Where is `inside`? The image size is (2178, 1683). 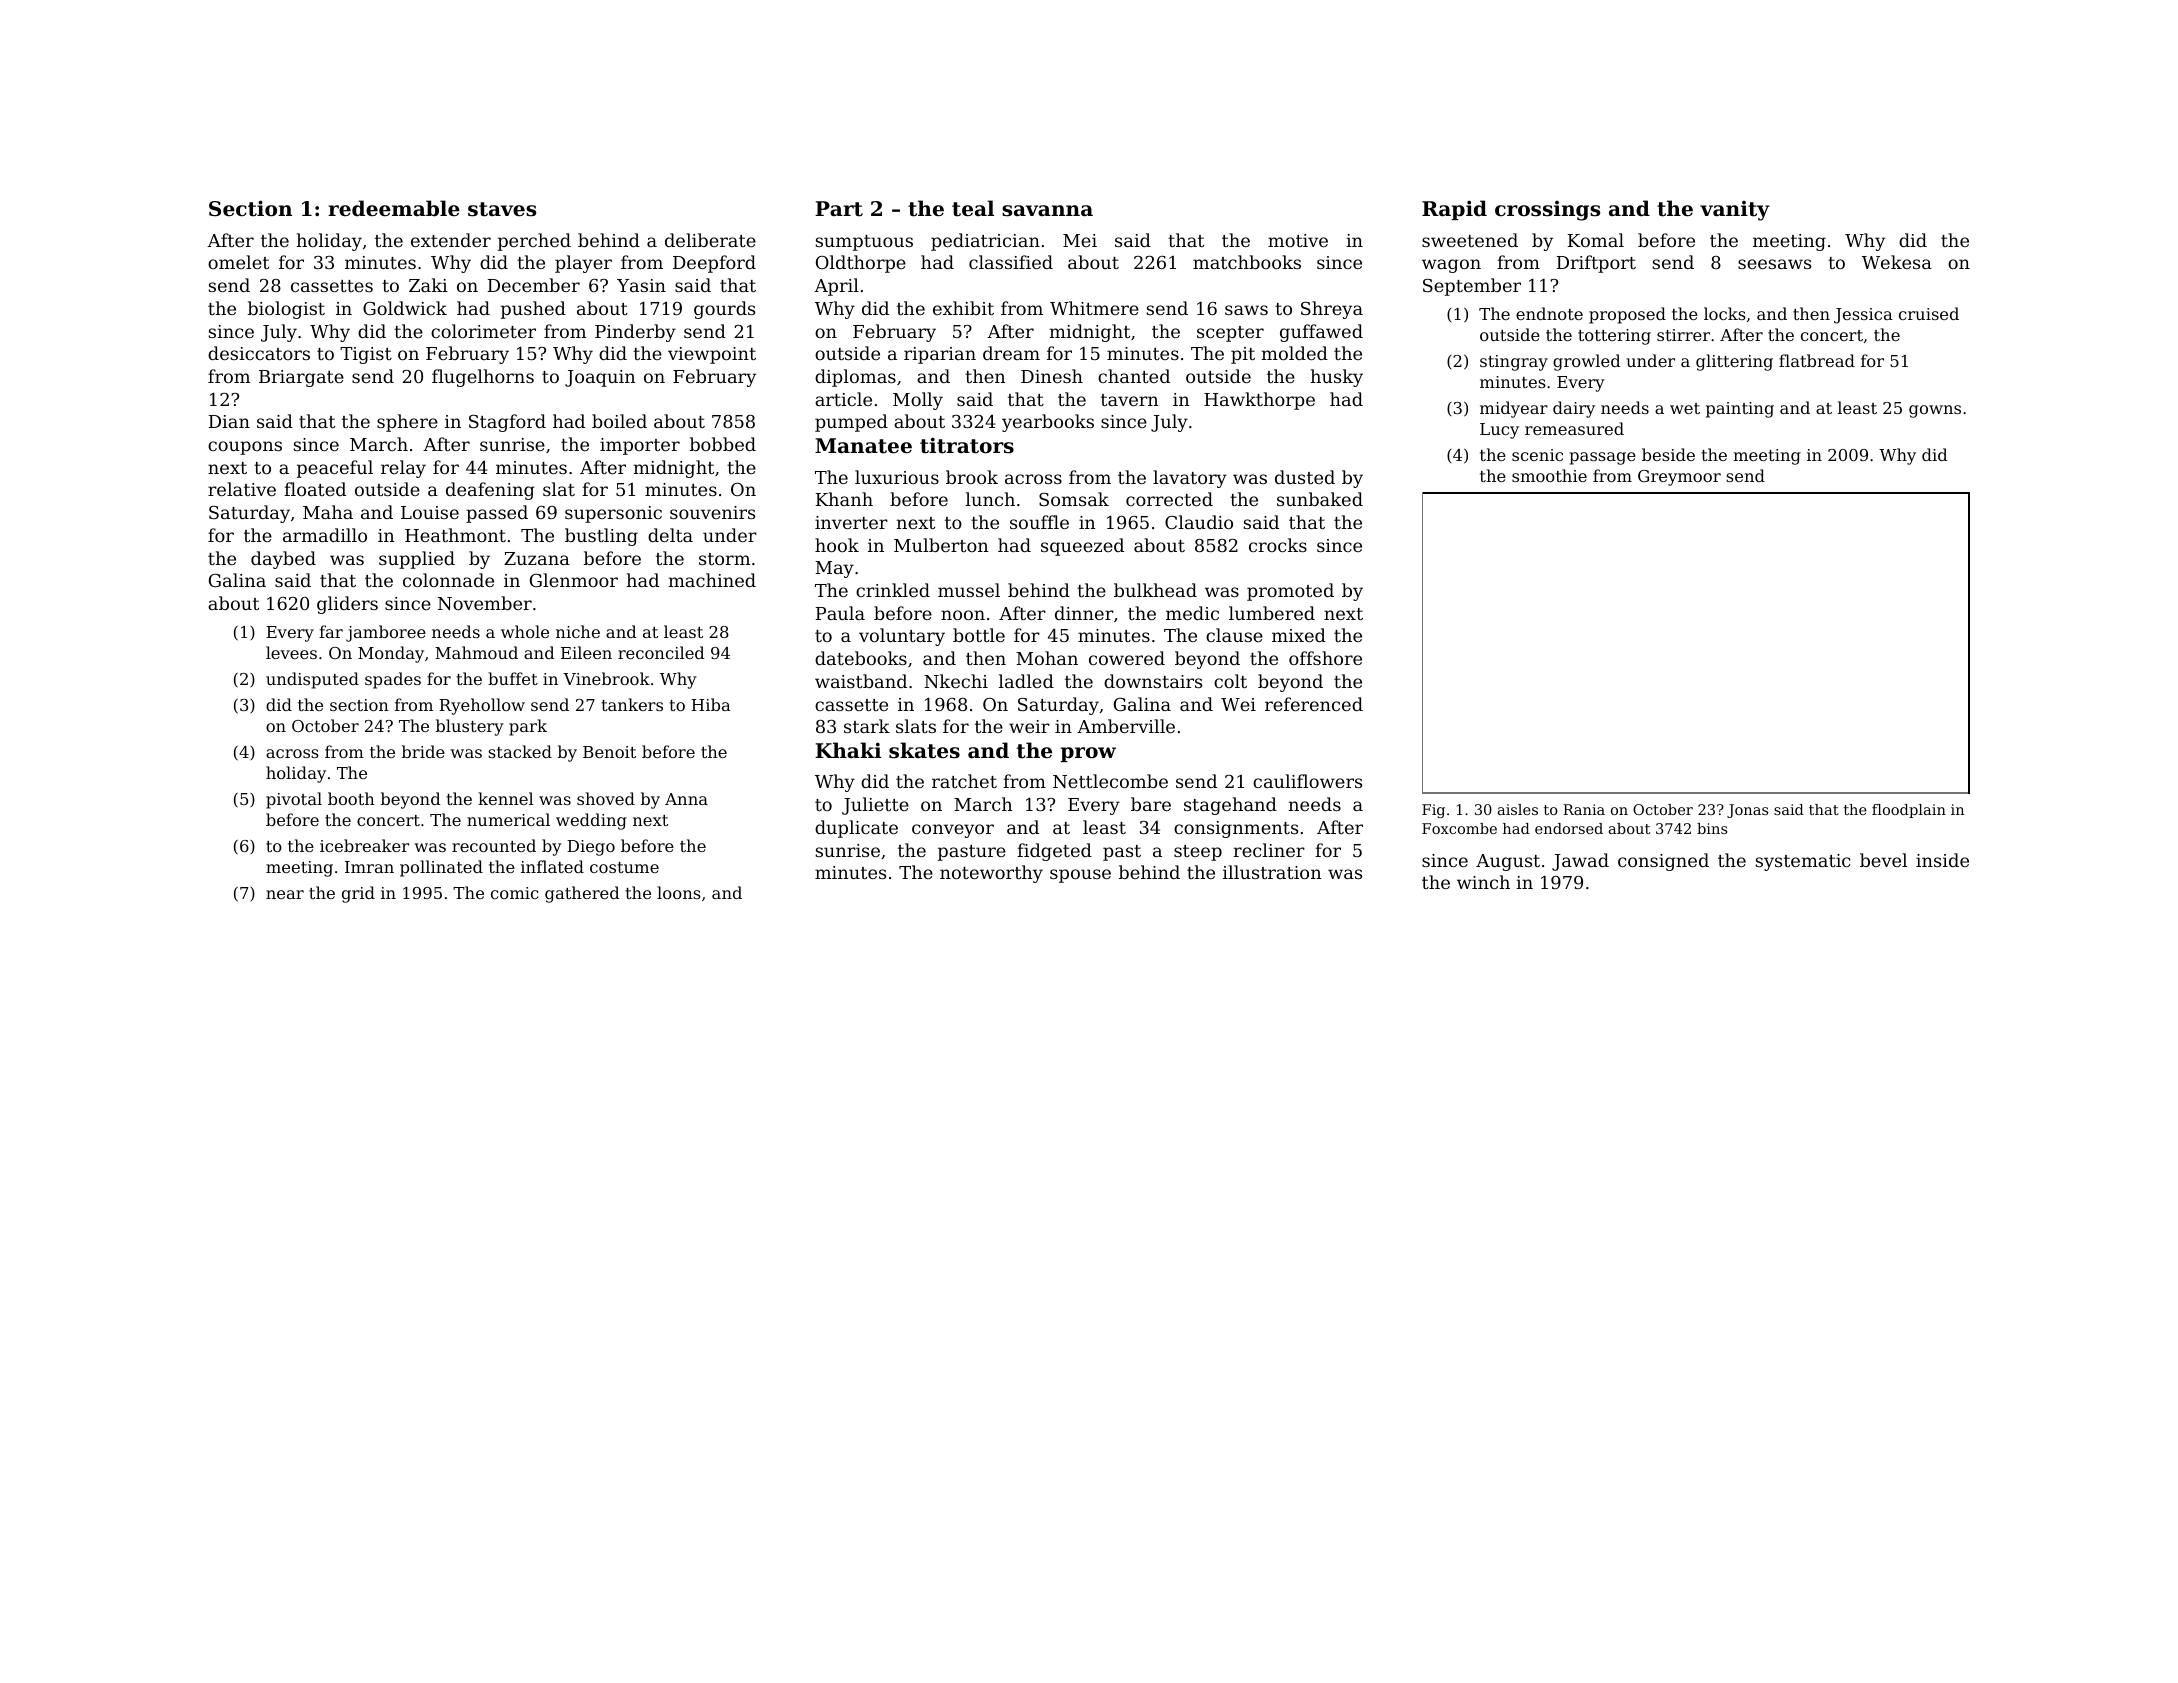
inside is located at coordinates (1942, 860).
